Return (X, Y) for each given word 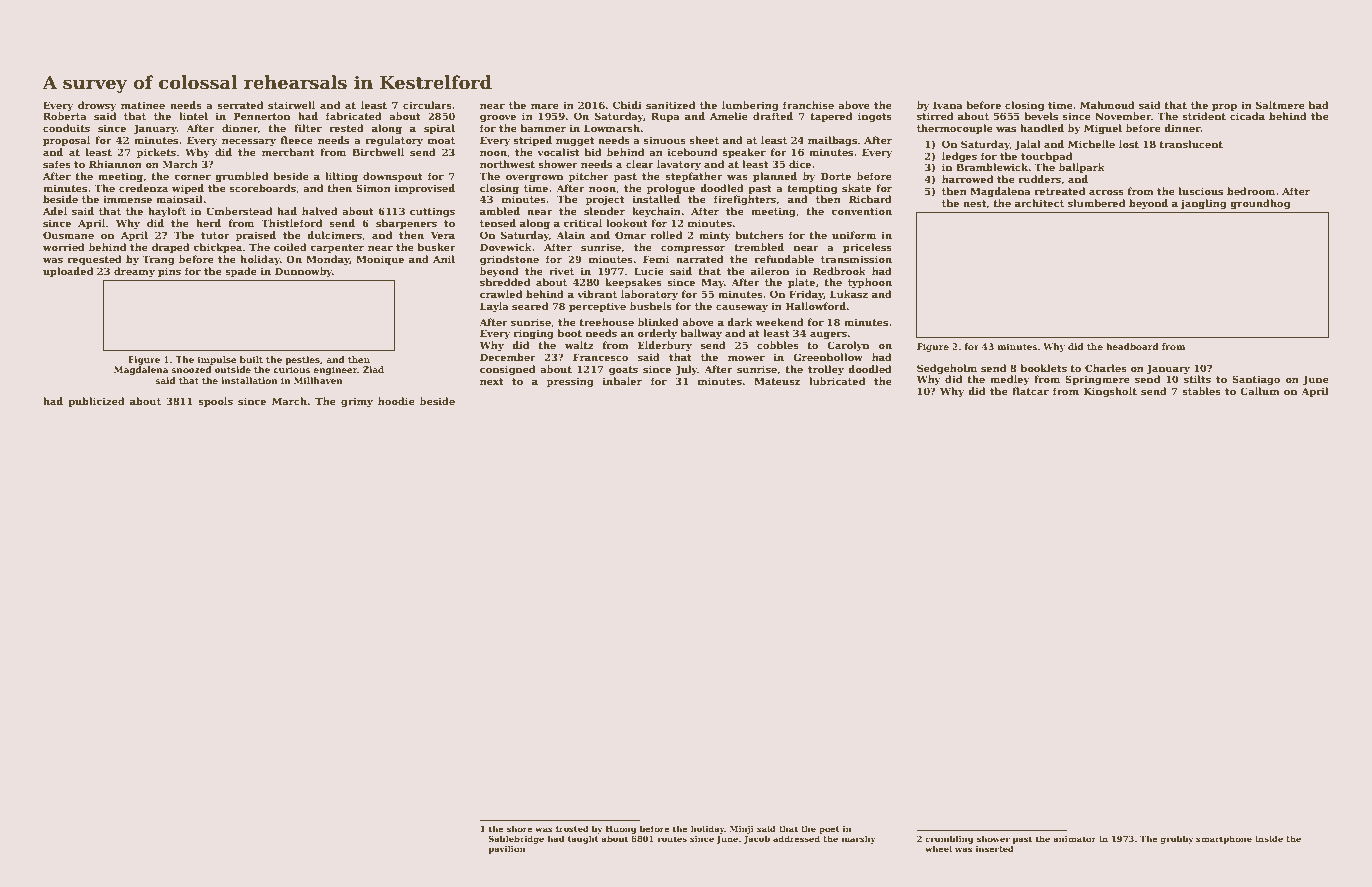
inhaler (622, 381)
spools (215, 402)
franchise (808, 105)
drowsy (97, 106)
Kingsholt (1110, 392)
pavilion (507, 849)
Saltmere (1280, 105)
